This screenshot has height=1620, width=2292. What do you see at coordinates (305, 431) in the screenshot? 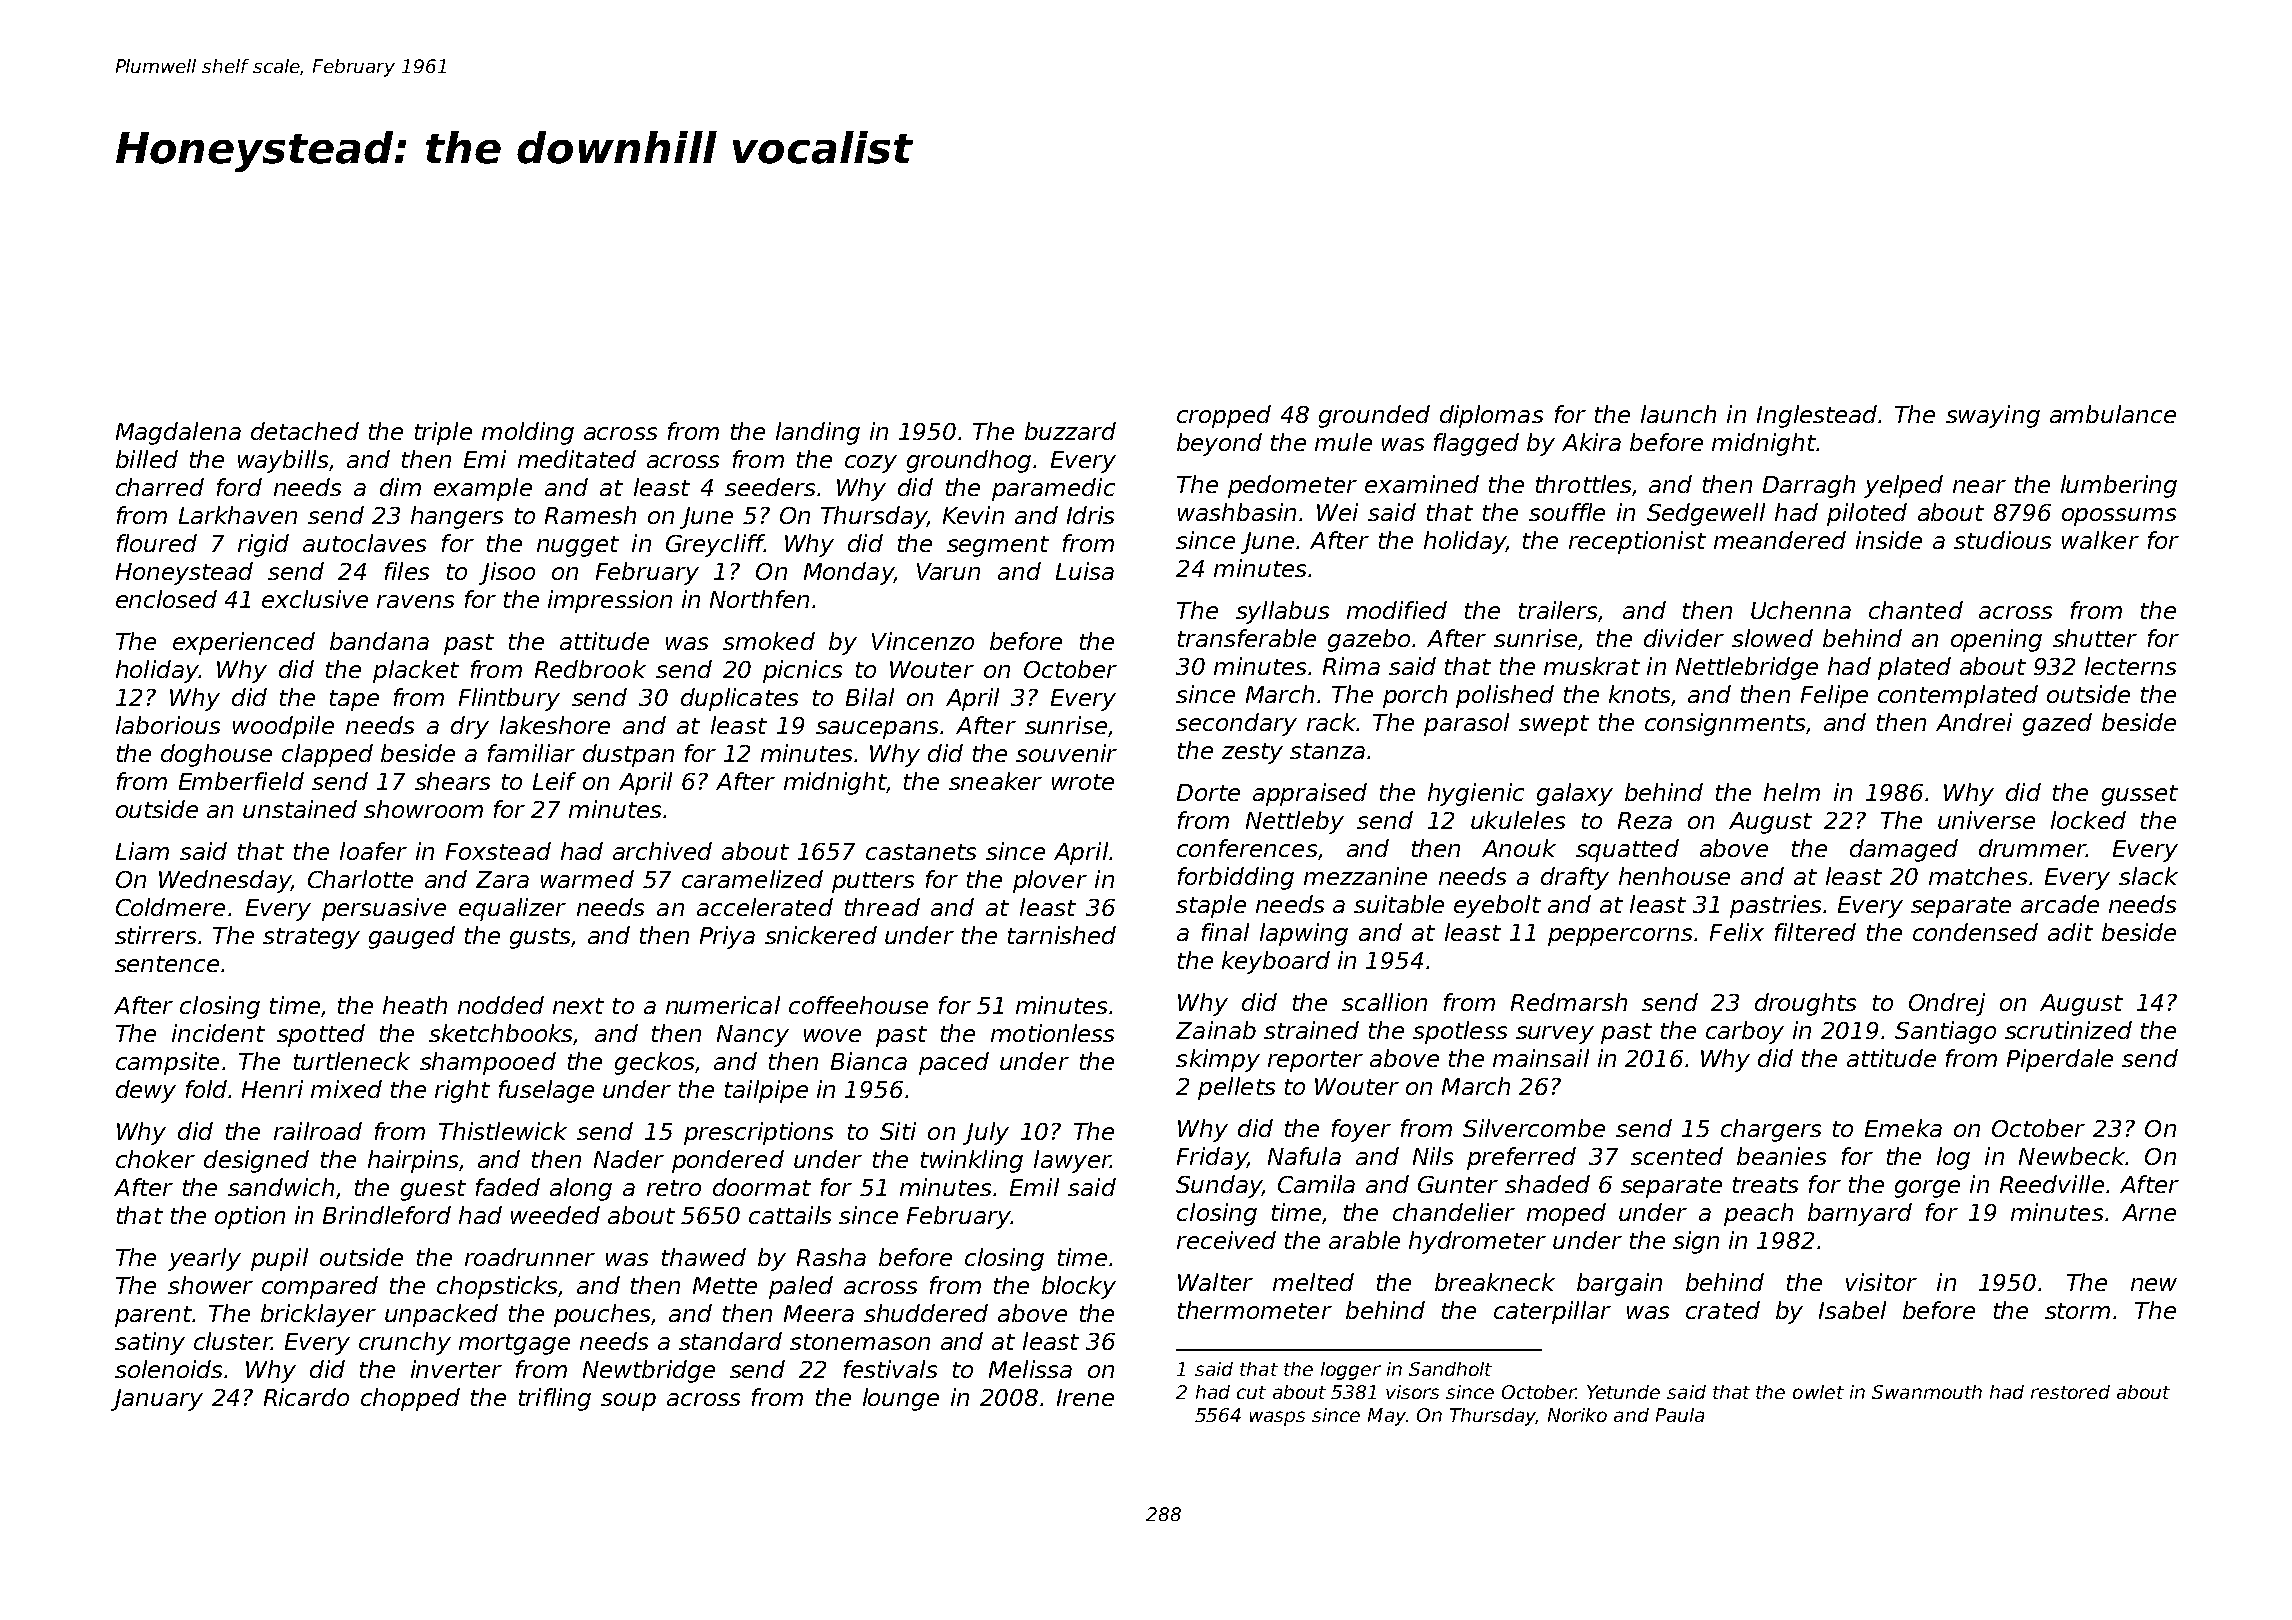
I see `detached` at bounding box center [305, 431].
